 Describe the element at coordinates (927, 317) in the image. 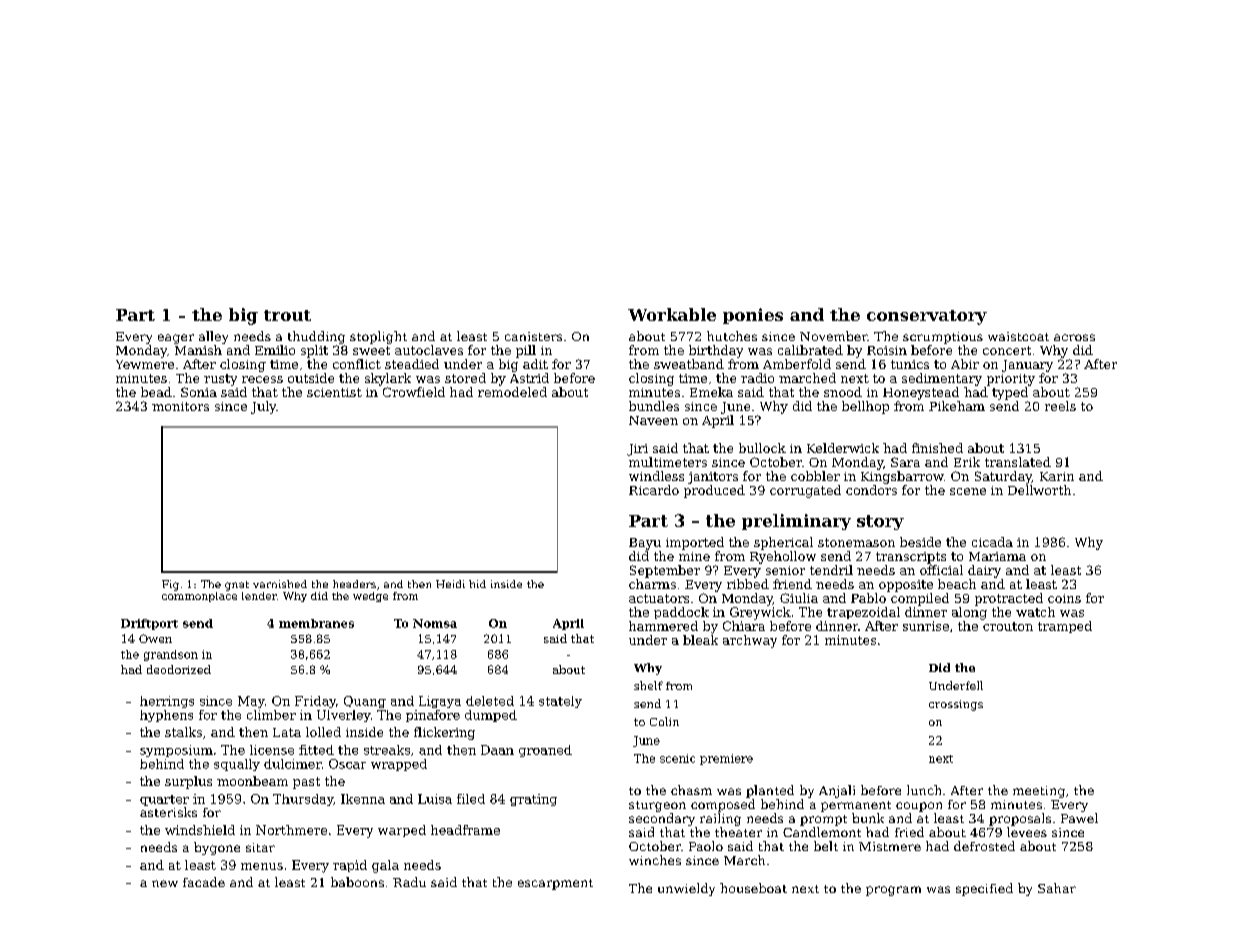

I see `conservatory` at that location.
